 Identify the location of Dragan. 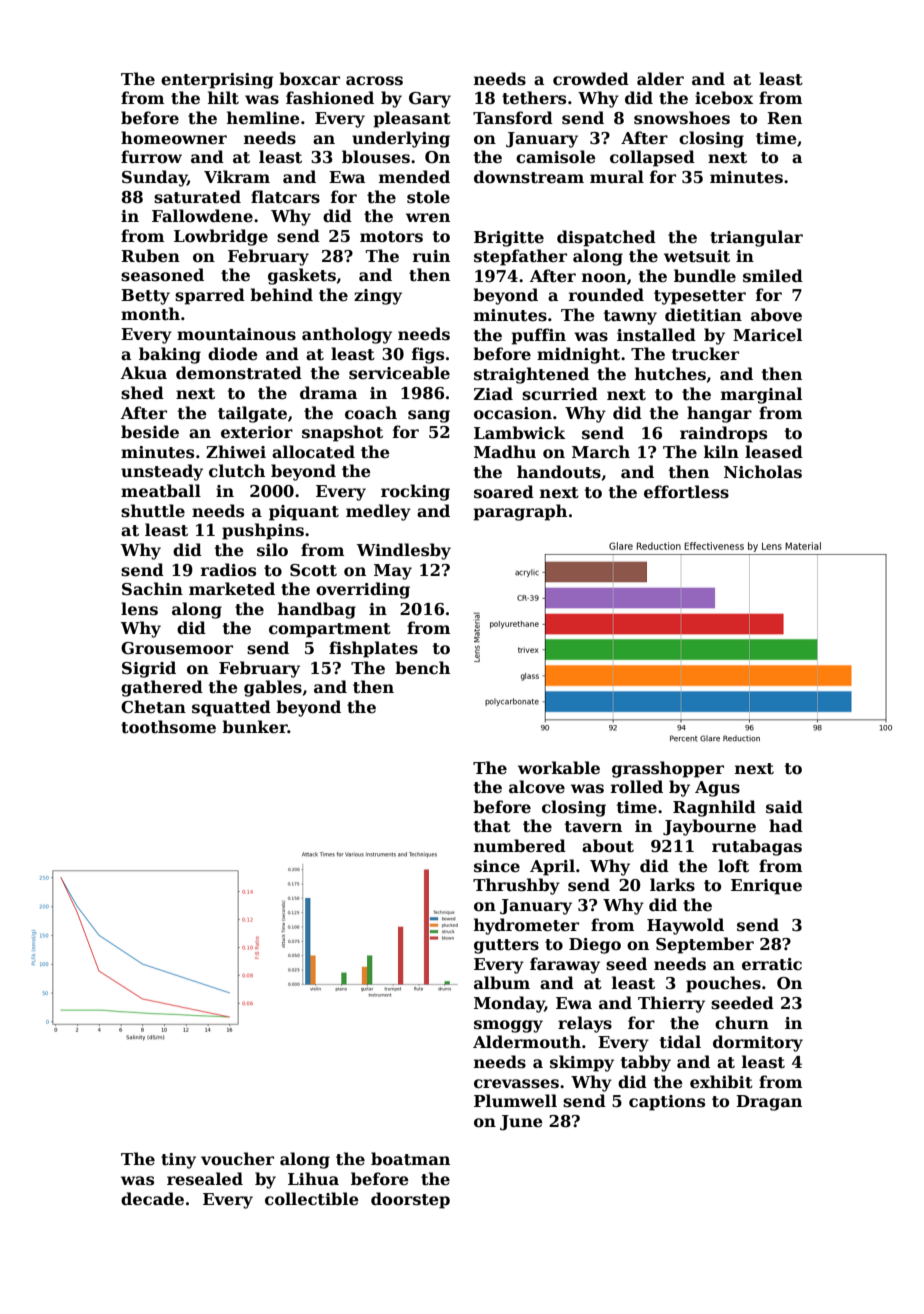
(769, 1103).
